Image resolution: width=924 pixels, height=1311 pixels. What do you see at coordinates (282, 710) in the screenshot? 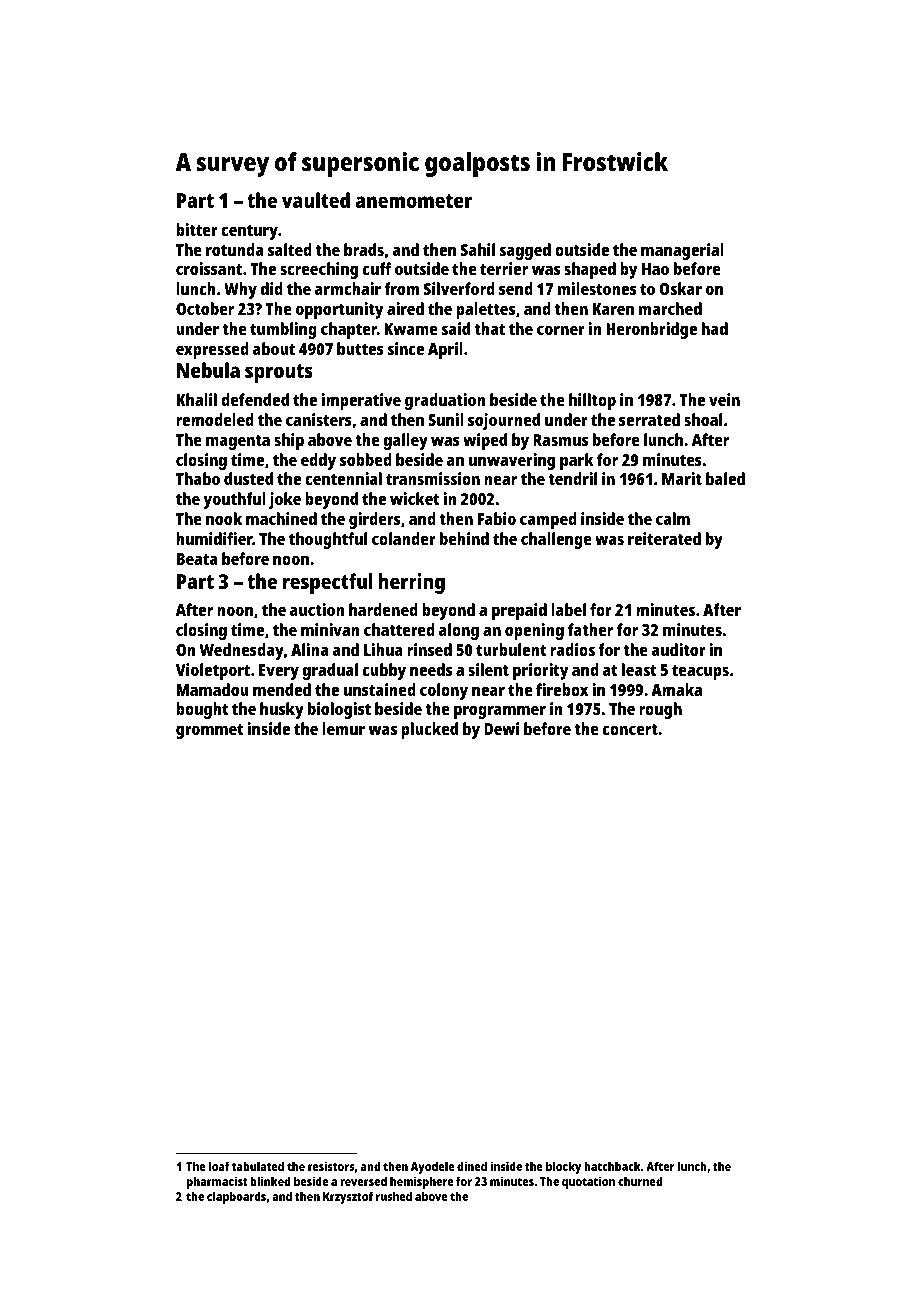
I see `husky` at bounding box center [282, 710].
